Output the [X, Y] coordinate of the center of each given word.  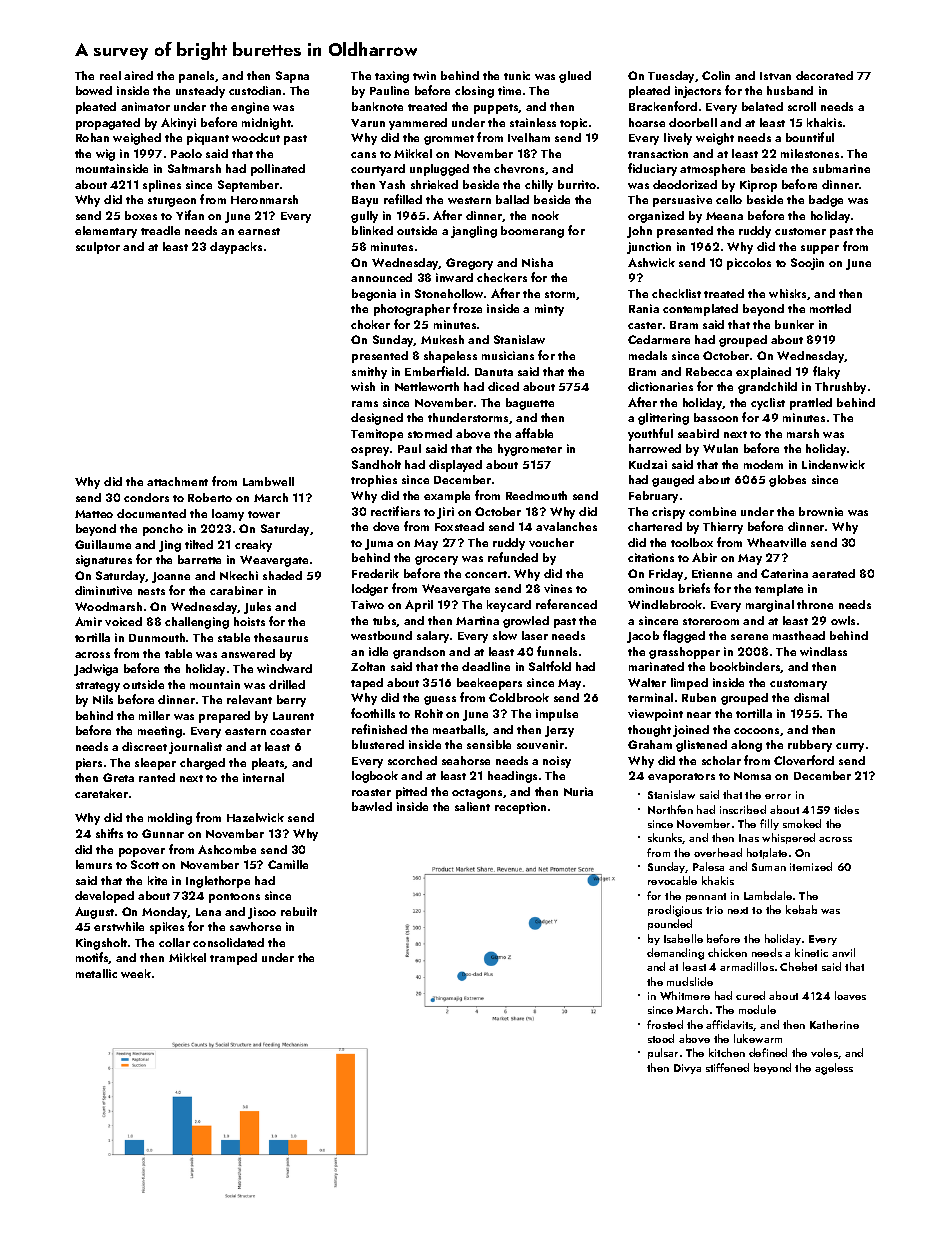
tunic [517, 75]
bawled [372, 806]
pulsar [663, 1053]
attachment [177, 481]
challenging [197, 623]
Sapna [292, 77]
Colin [716, 75]
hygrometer [530, 450]
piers [89, 764]
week [136, 973]
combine [712, 511]
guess [440, 700]
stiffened [727, 1067]
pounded [670, 924]
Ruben [699, 697]
